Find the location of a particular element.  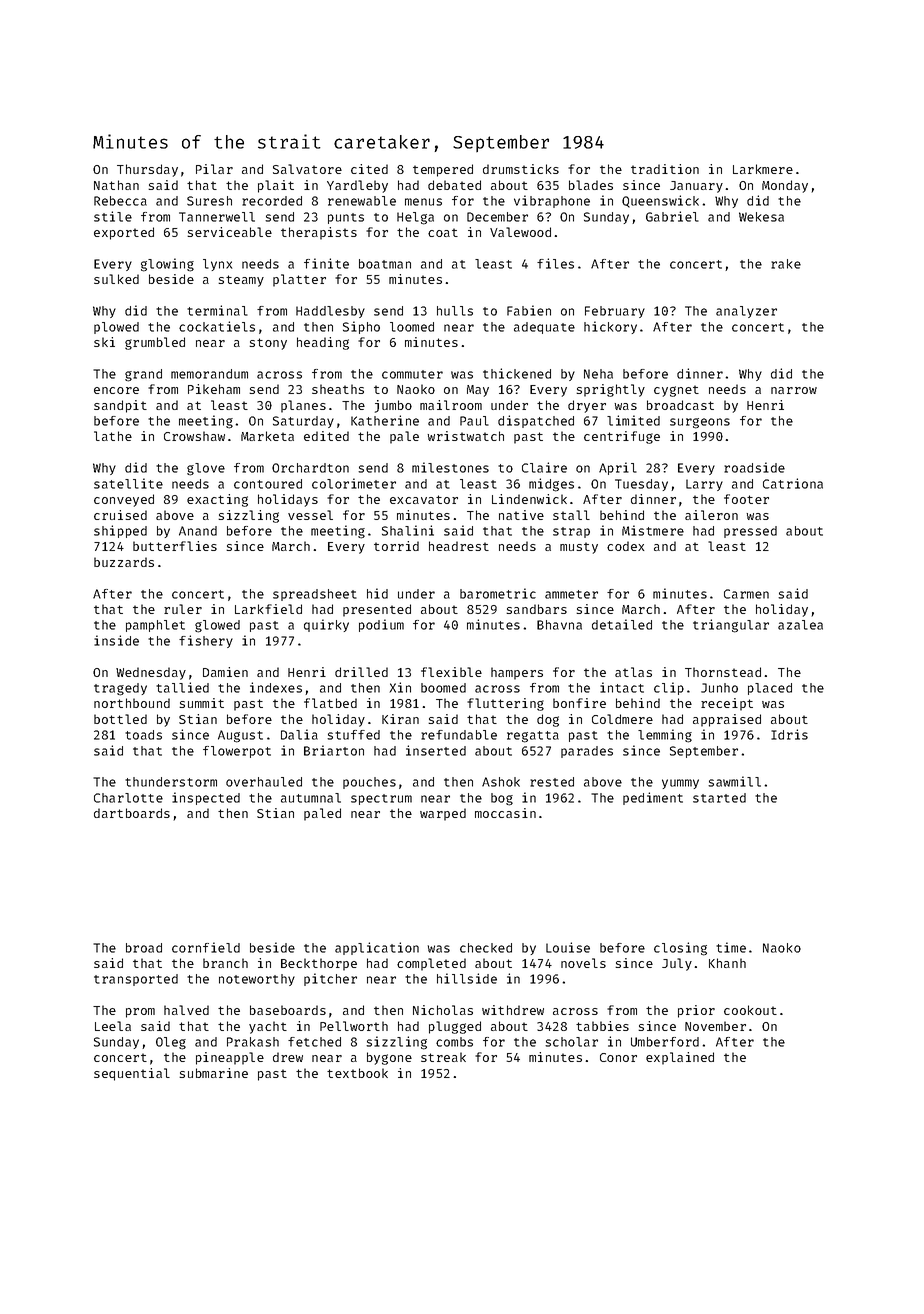

flexible is located at coordinates (451, 672).
